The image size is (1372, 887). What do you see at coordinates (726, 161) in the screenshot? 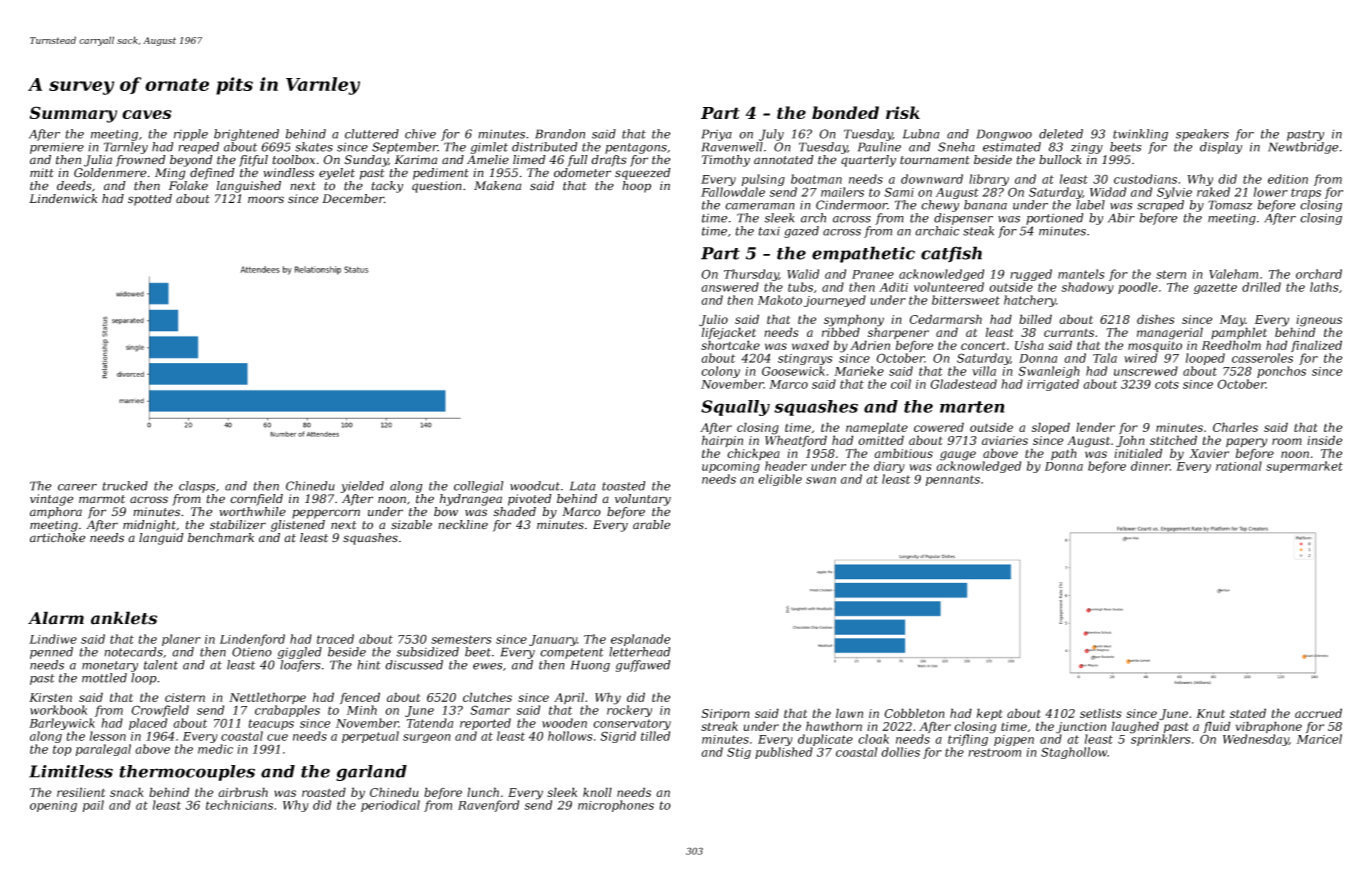
I see `Timothy` at bounding box center [726, 161].
